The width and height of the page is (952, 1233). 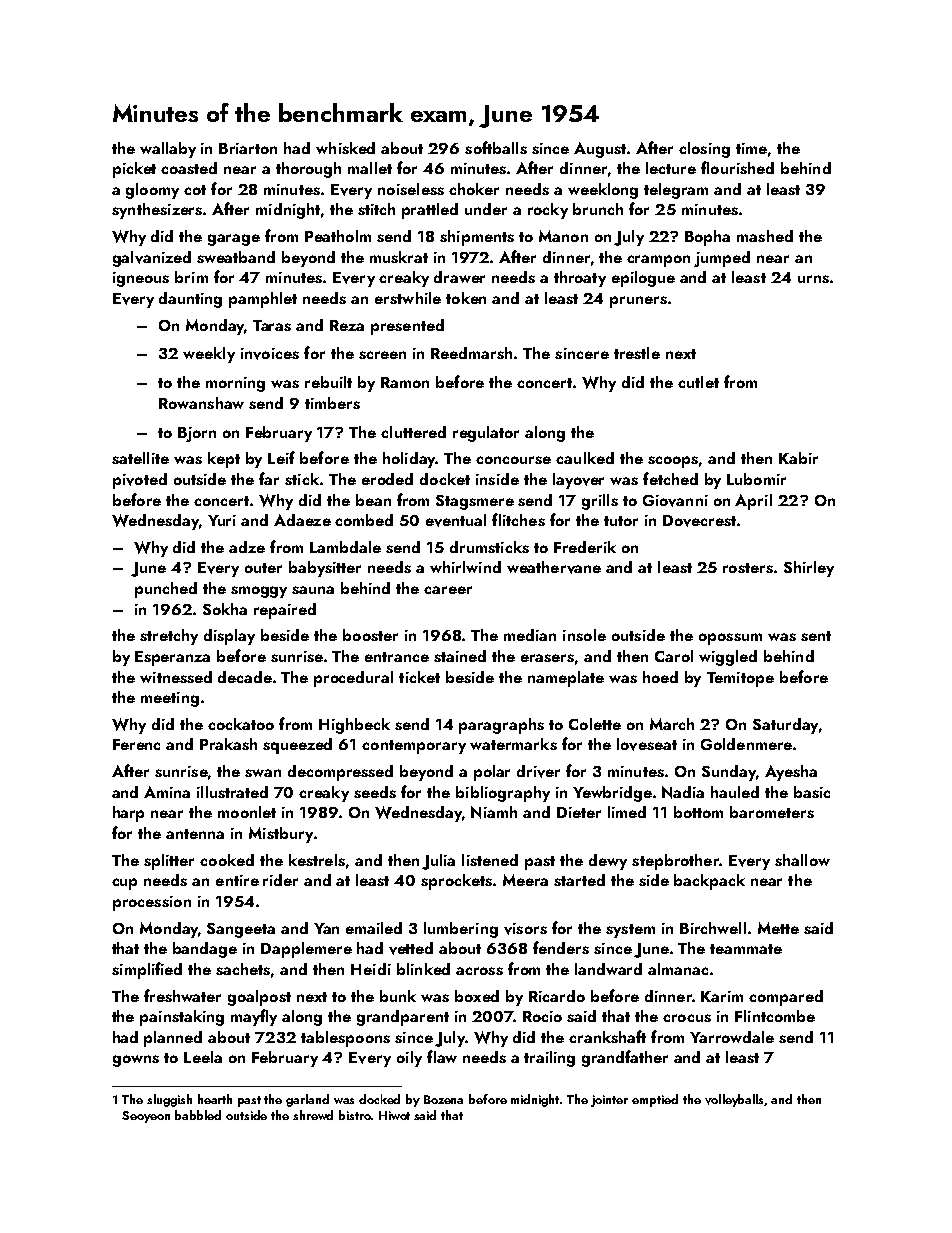 What do you see at coordinates (707, 238) in the page?
I see `Bopha` at bounding box center [707, 238].
